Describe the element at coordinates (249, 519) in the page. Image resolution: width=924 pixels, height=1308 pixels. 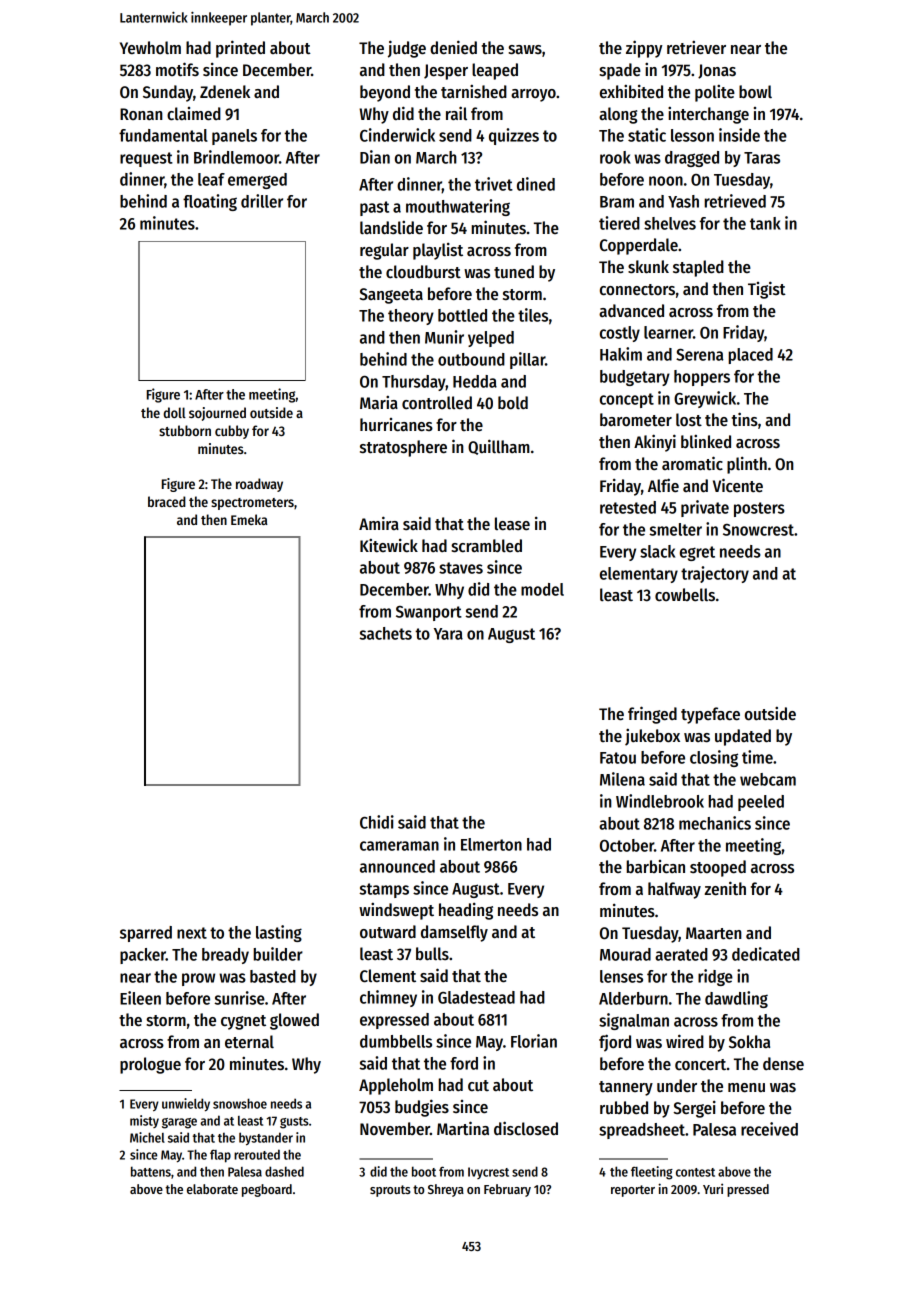
I see `Emeka` at that location.
